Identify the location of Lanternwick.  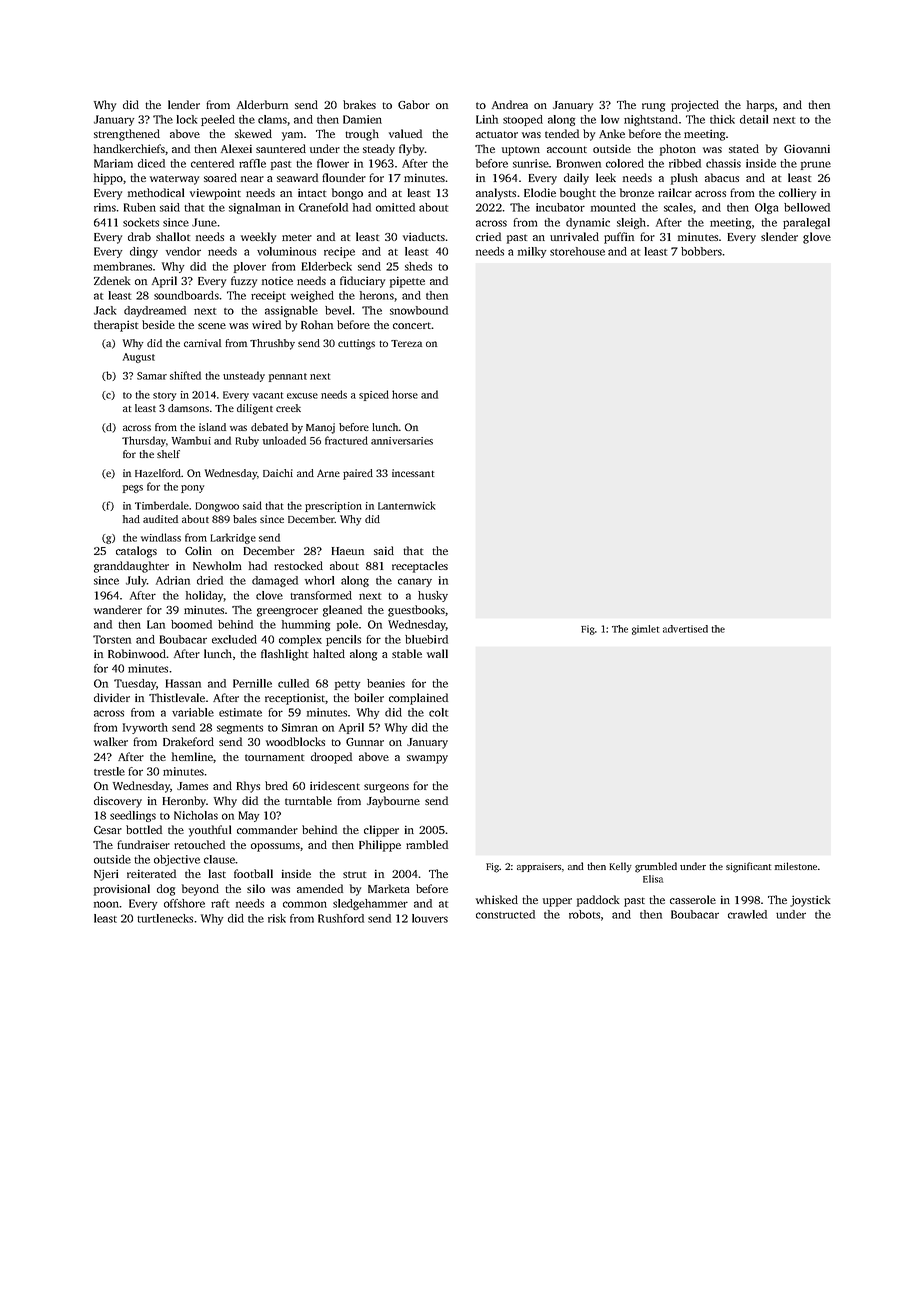
(406, 505).
